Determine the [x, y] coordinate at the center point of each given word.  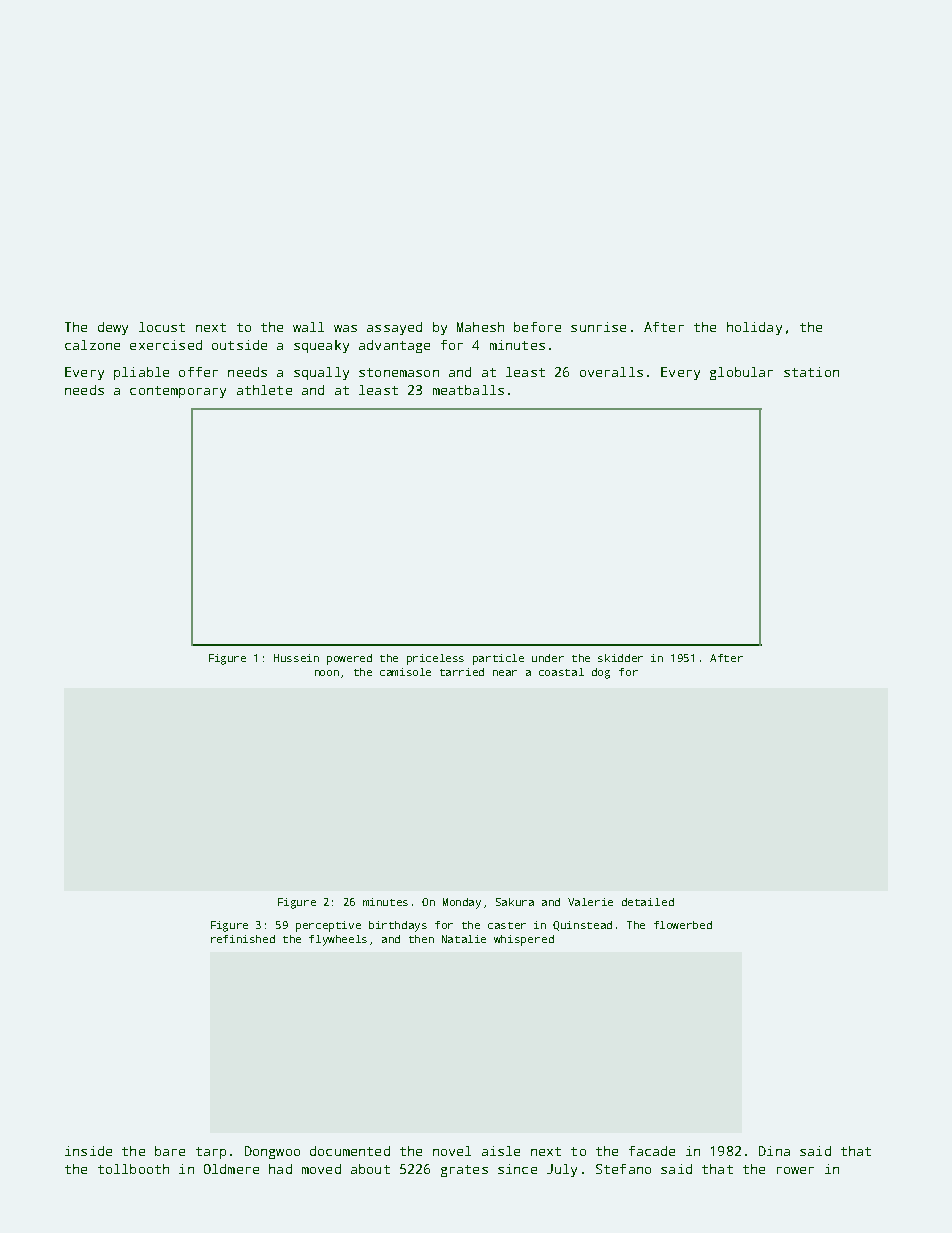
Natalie [464, 939]
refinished [243, 939]
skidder [620, 658]
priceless [435, 659]
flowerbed [683, 925]
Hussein [296, 658]
